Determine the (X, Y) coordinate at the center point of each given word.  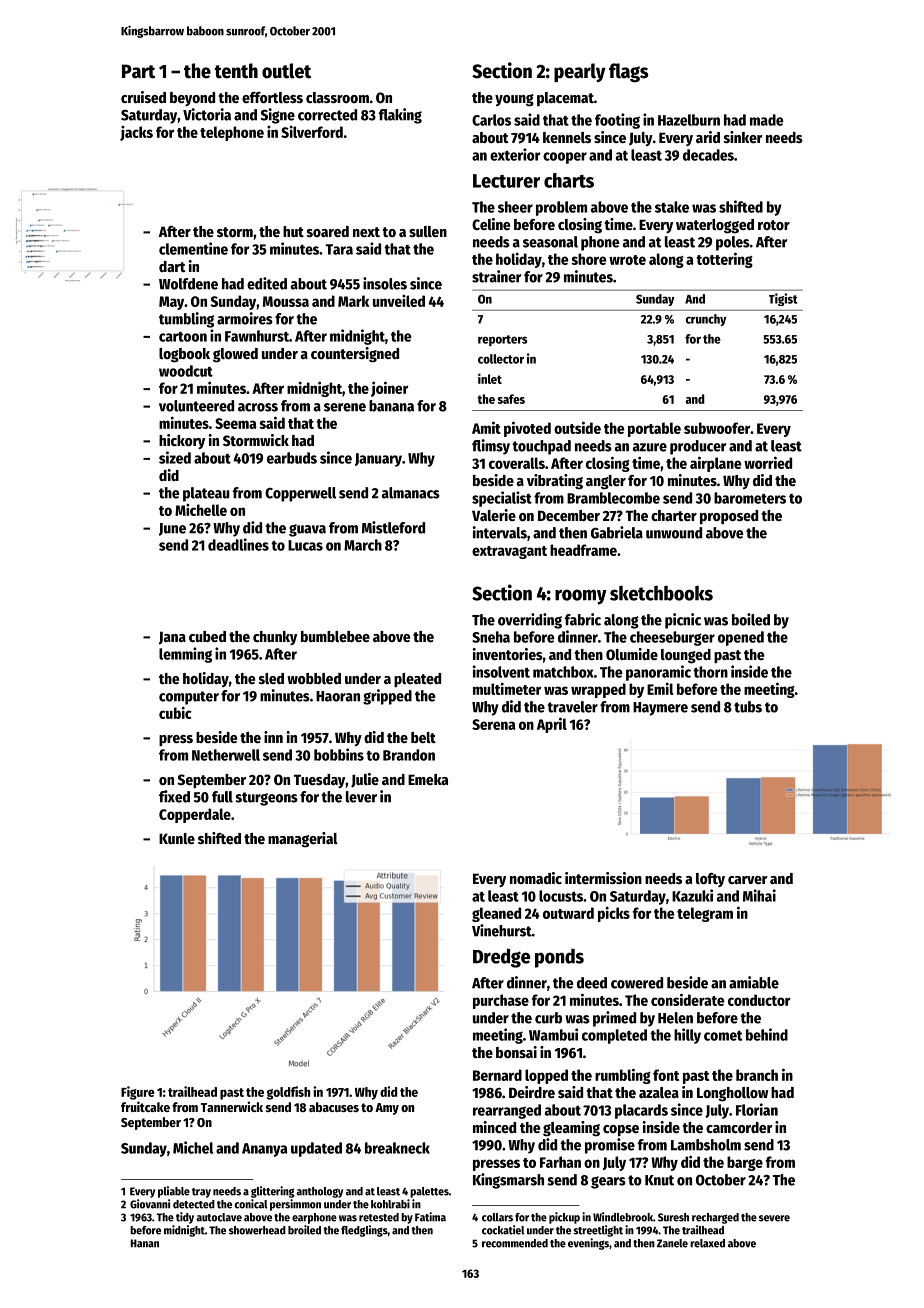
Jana (172, 638)
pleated (417, 680)
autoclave (219, 1217)
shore (588, 259)
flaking (400, 116)
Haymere (660, 709)
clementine (193, 248)
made (767, 120)
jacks (136, 133)
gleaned (496, 914)
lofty (710, 880)
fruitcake (145, 1106)
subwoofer (717, 428)
